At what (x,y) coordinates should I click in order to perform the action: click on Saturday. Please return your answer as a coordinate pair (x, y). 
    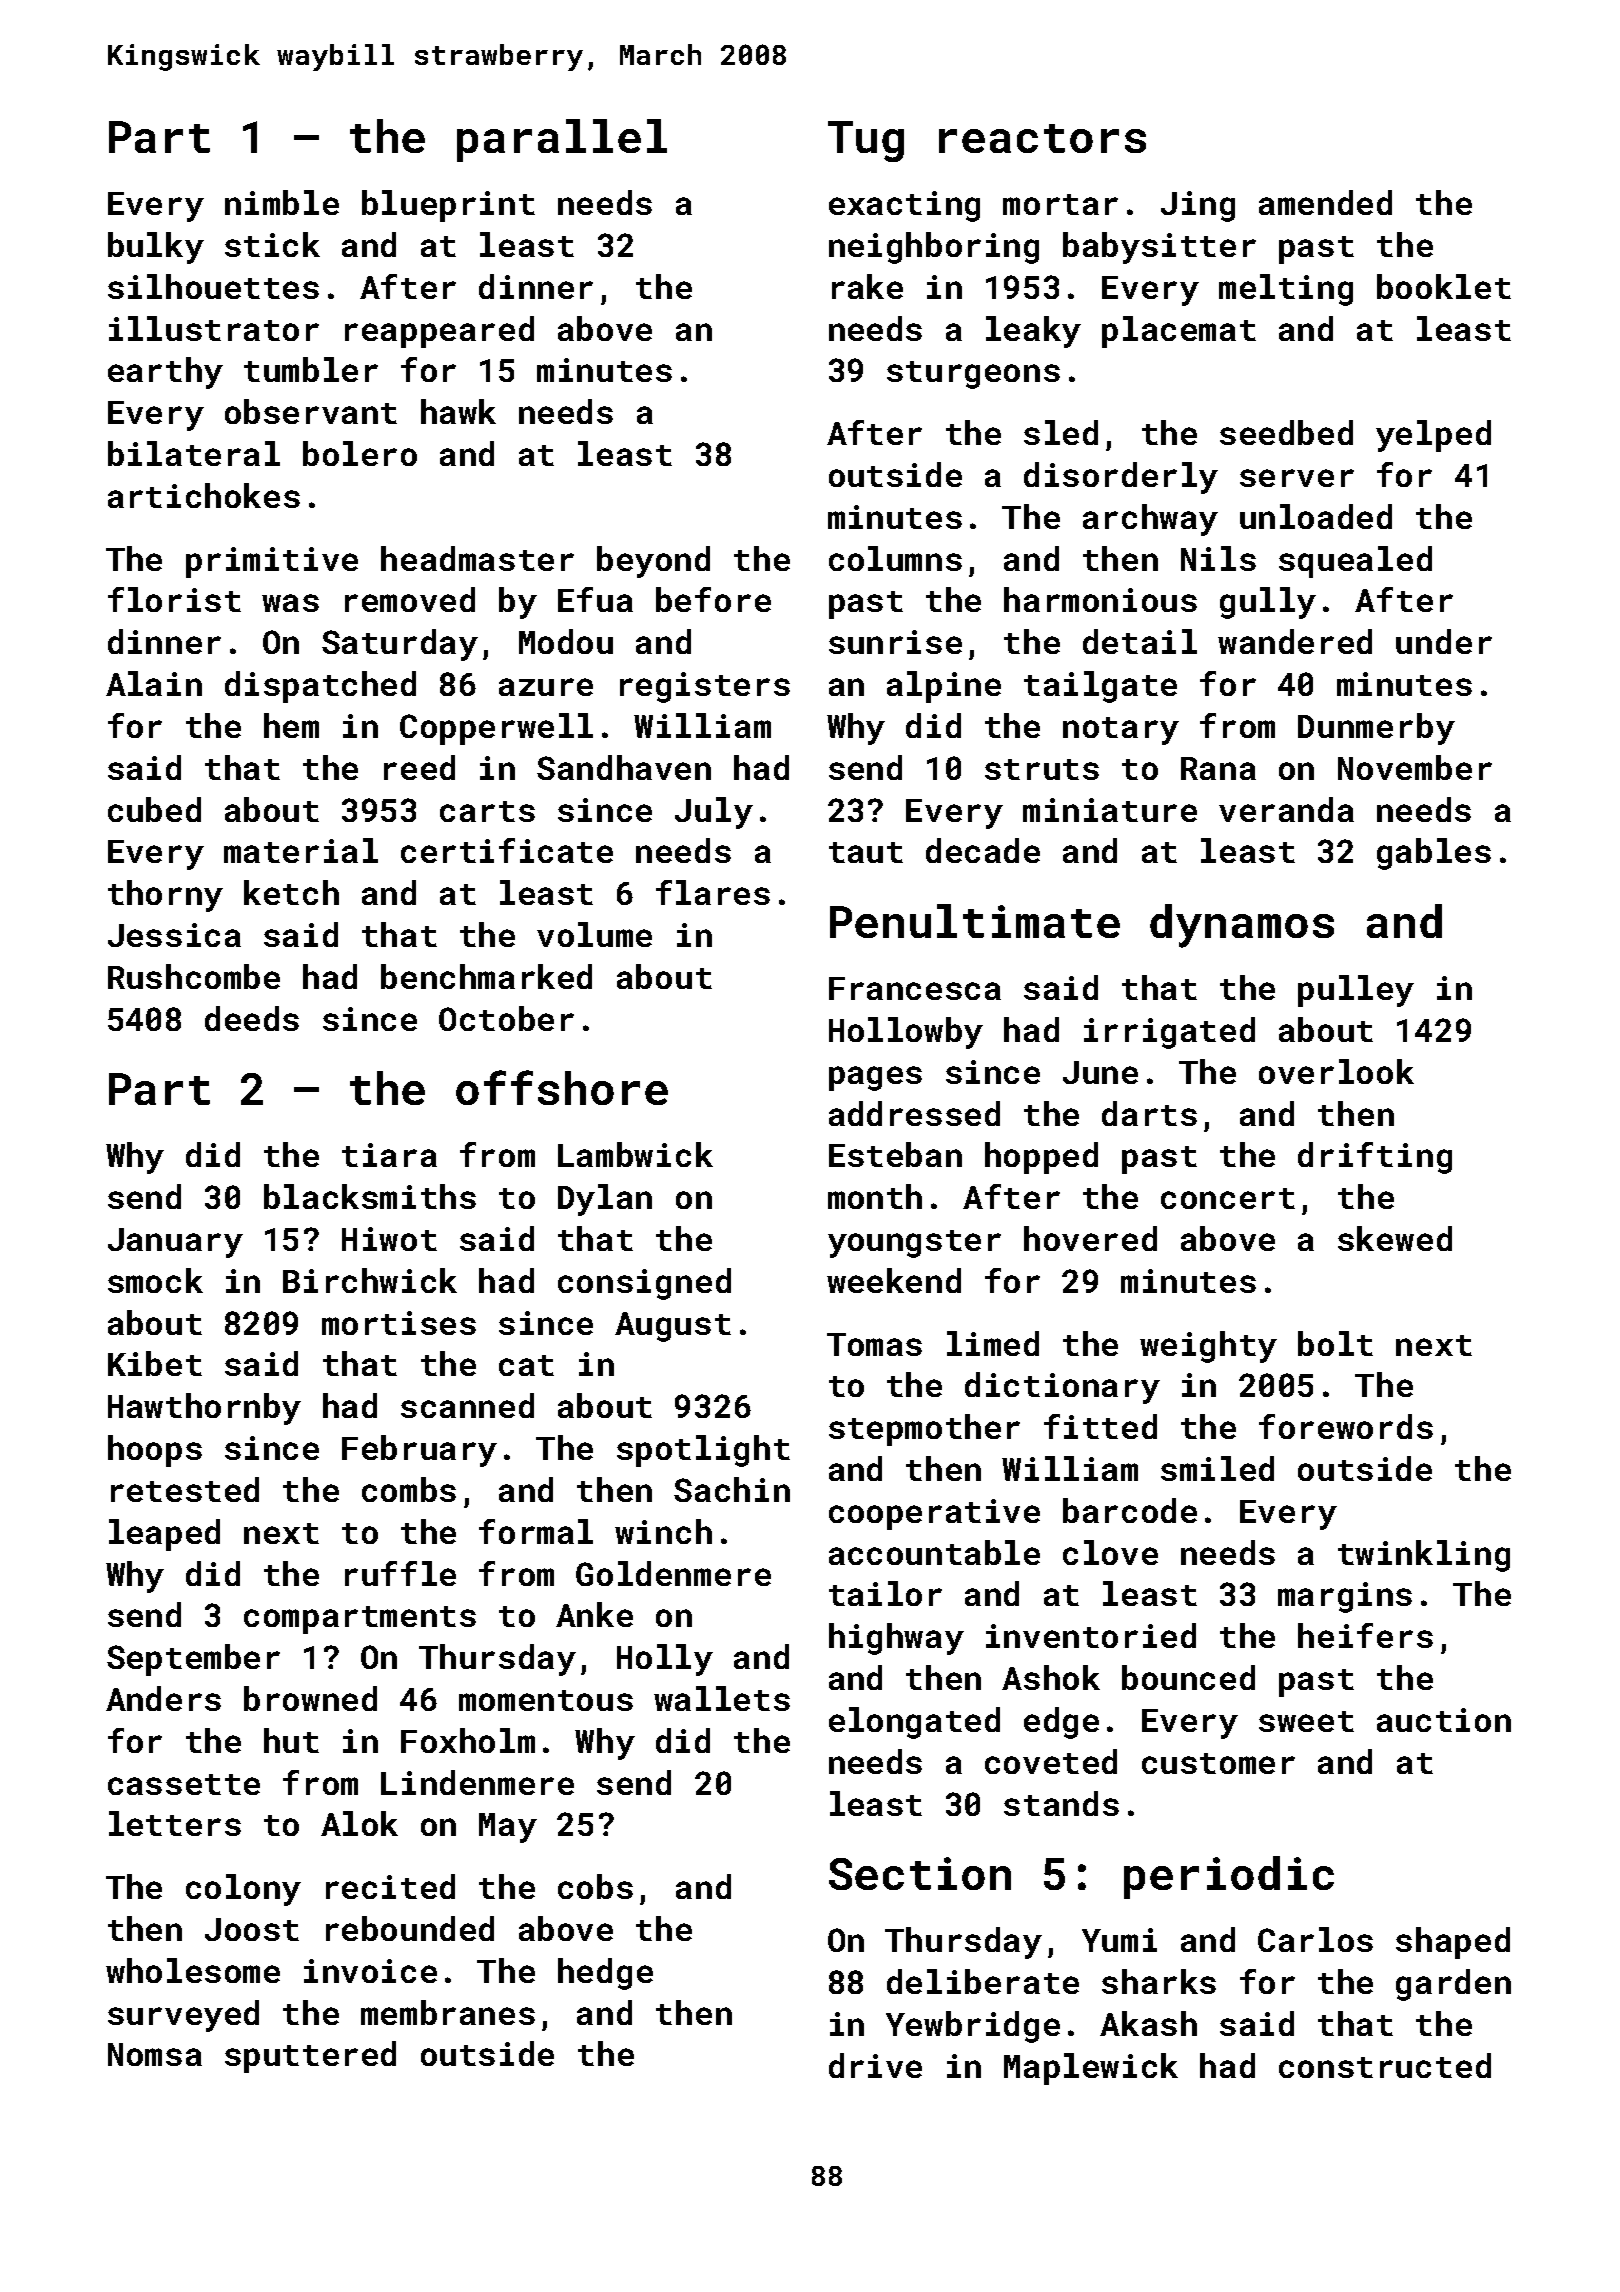
    Looking at the image, I should click on (400, 645).
